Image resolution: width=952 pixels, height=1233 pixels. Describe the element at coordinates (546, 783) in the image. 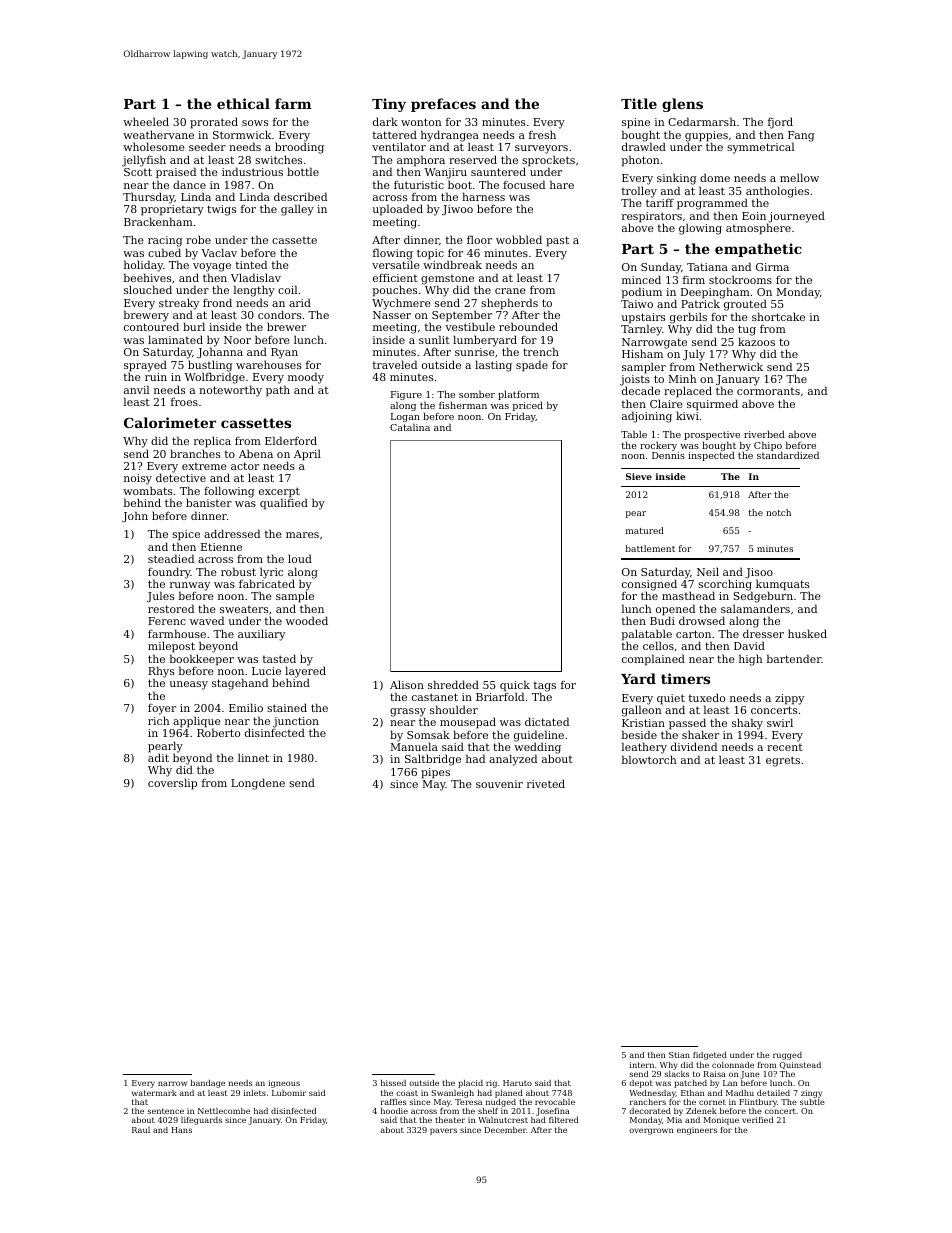

I see `riveted` at that location.
